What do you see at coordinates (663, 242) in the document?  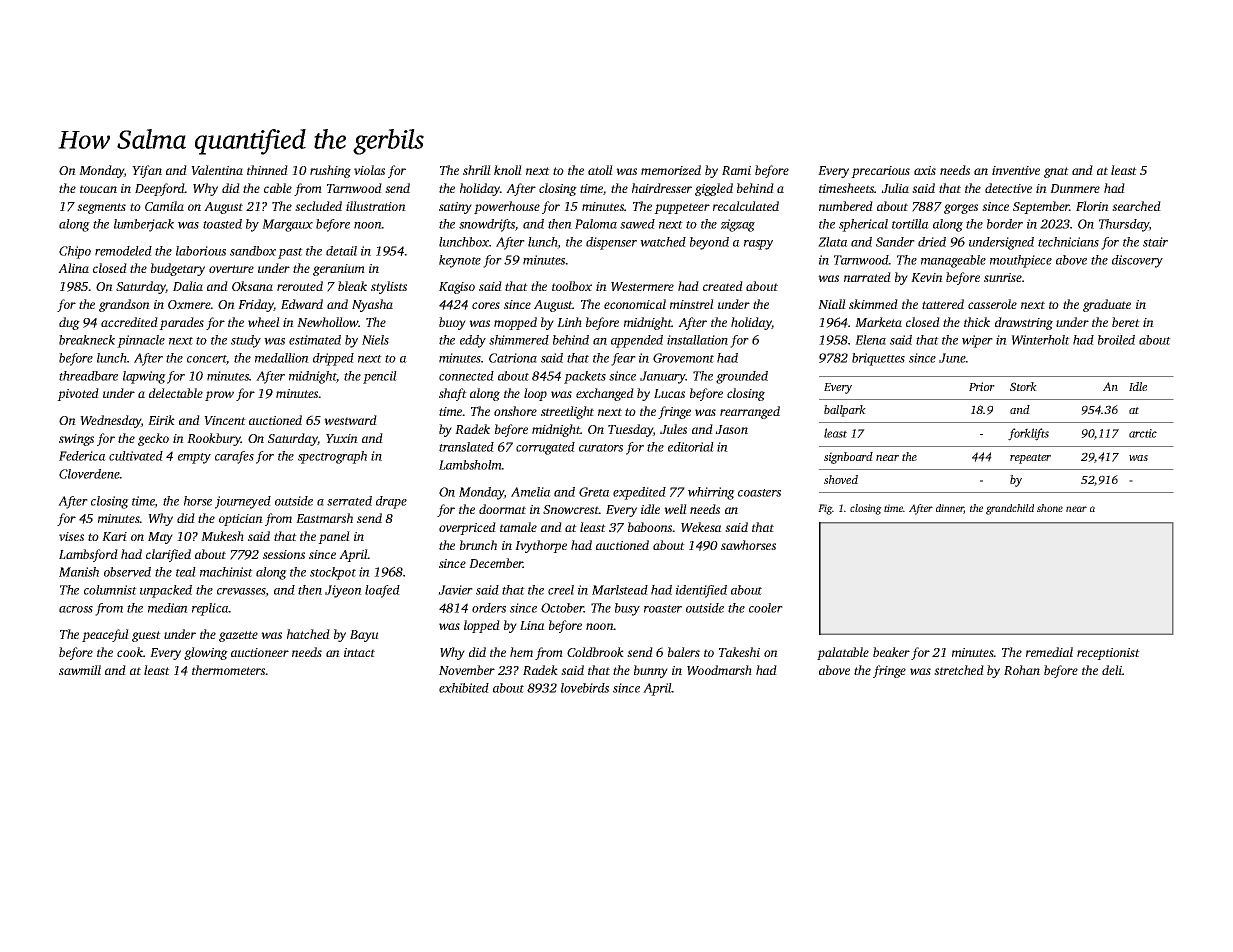 I see `watched` at bounding box center [663, 242].
